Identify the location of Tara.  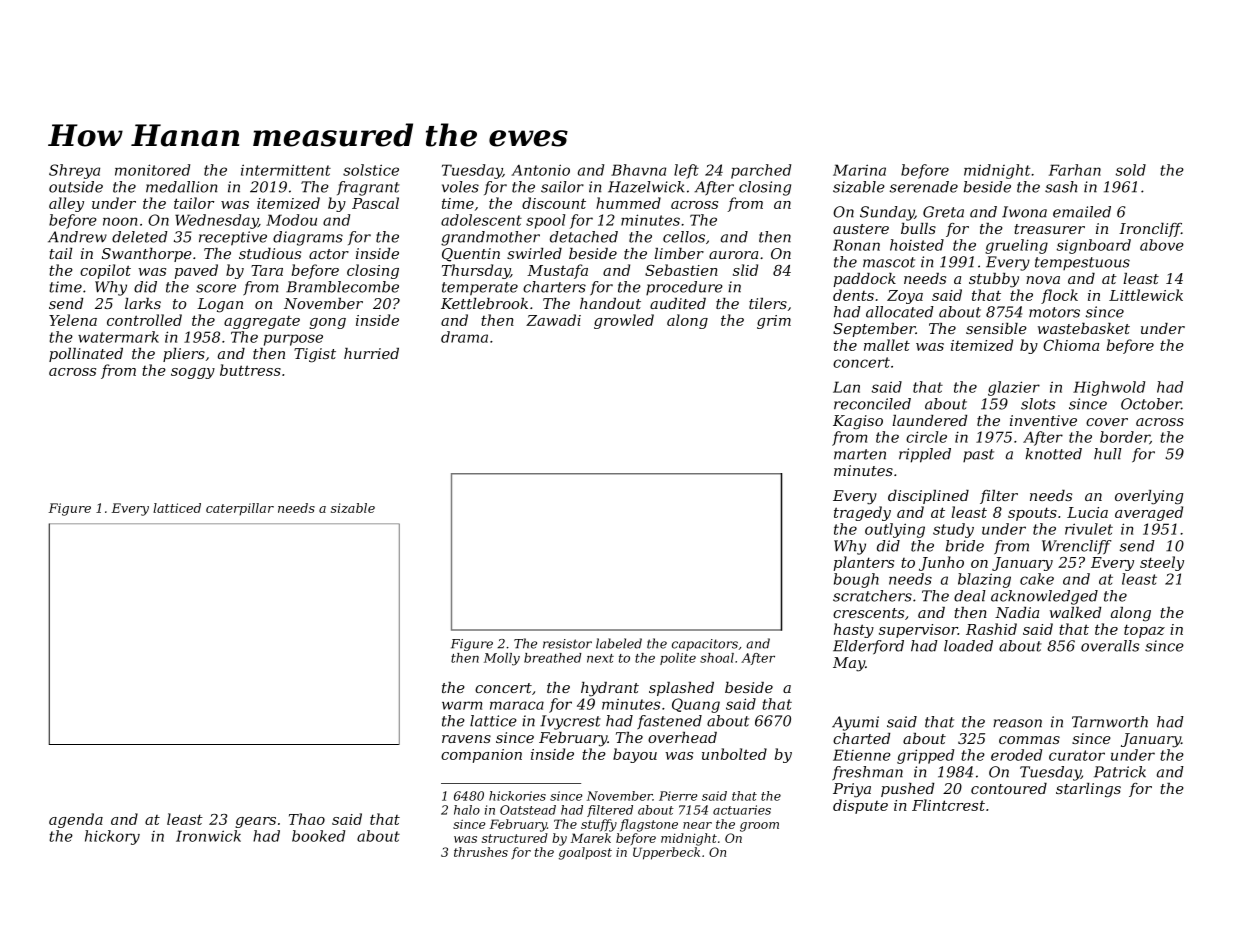
(267, 270).
